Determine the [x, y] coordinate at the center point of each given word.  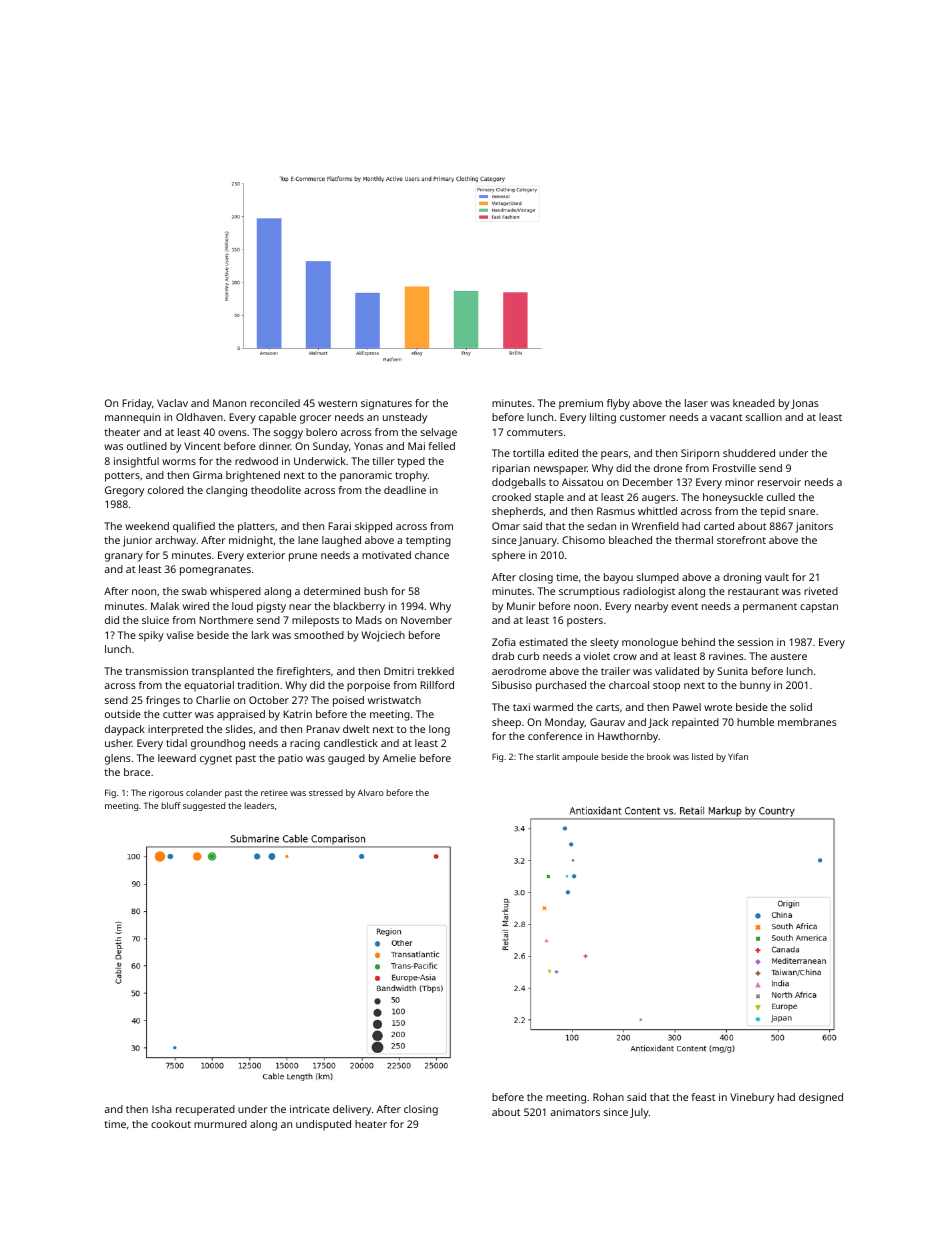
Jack [658, 723]
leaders [259, 805]
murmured [220, 1124]
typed [411, 462]
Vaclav [172, 403]
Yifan [738, 756]
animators [575, 1112]
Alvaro [370, 792]
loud [242, 606]
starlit [548, 756]
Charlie [213, 700]
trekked [435, 671]
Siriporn [700, 454]
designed [821, 1098]
